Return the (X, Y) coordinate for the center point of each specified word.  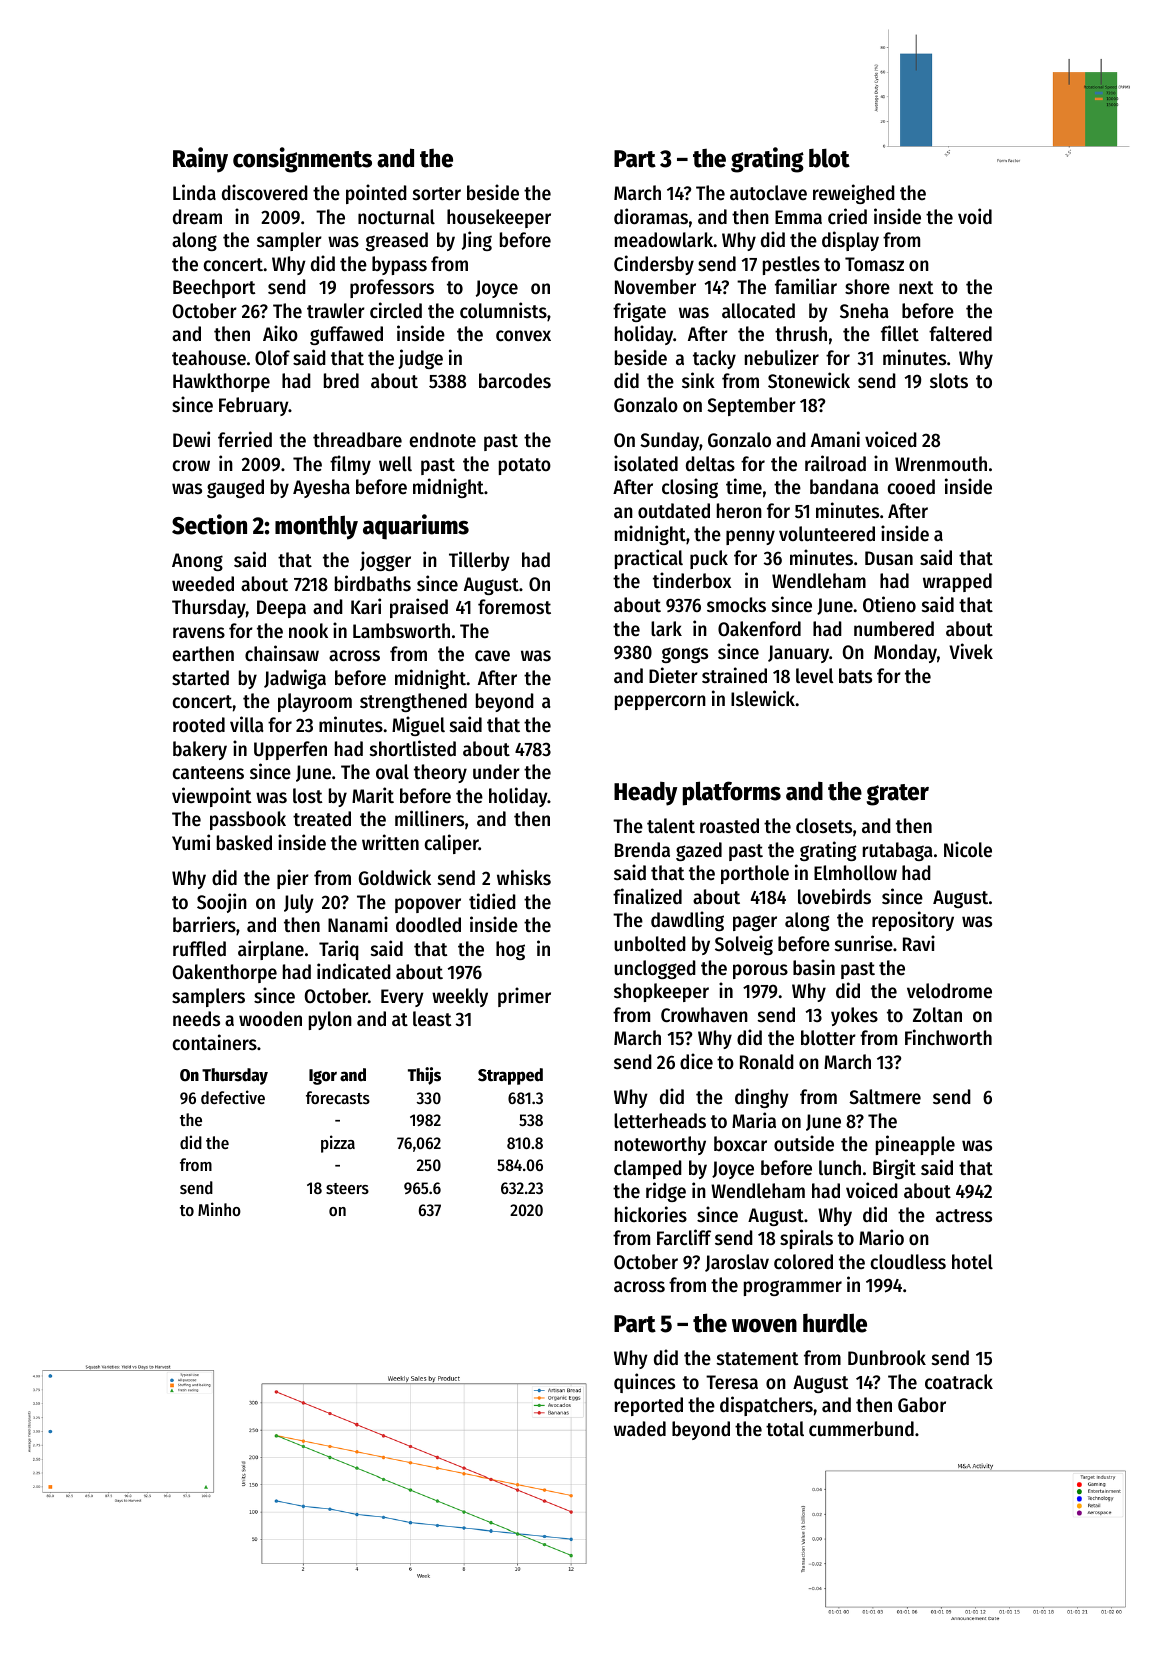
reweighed (854, 194)
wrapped (957, 582)
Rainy (200, 160)
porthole (755, 874)
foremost (514, 607)
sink (698, 380)
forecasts (338, 1097)
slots (949, 381)
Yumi (191, 842)
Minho (219, 1209)
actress (964, 1216)
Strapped (510, 1076)
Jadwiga (295, 679)
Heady (645, 793)
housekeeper (499, 218)
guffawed (346, 335)
